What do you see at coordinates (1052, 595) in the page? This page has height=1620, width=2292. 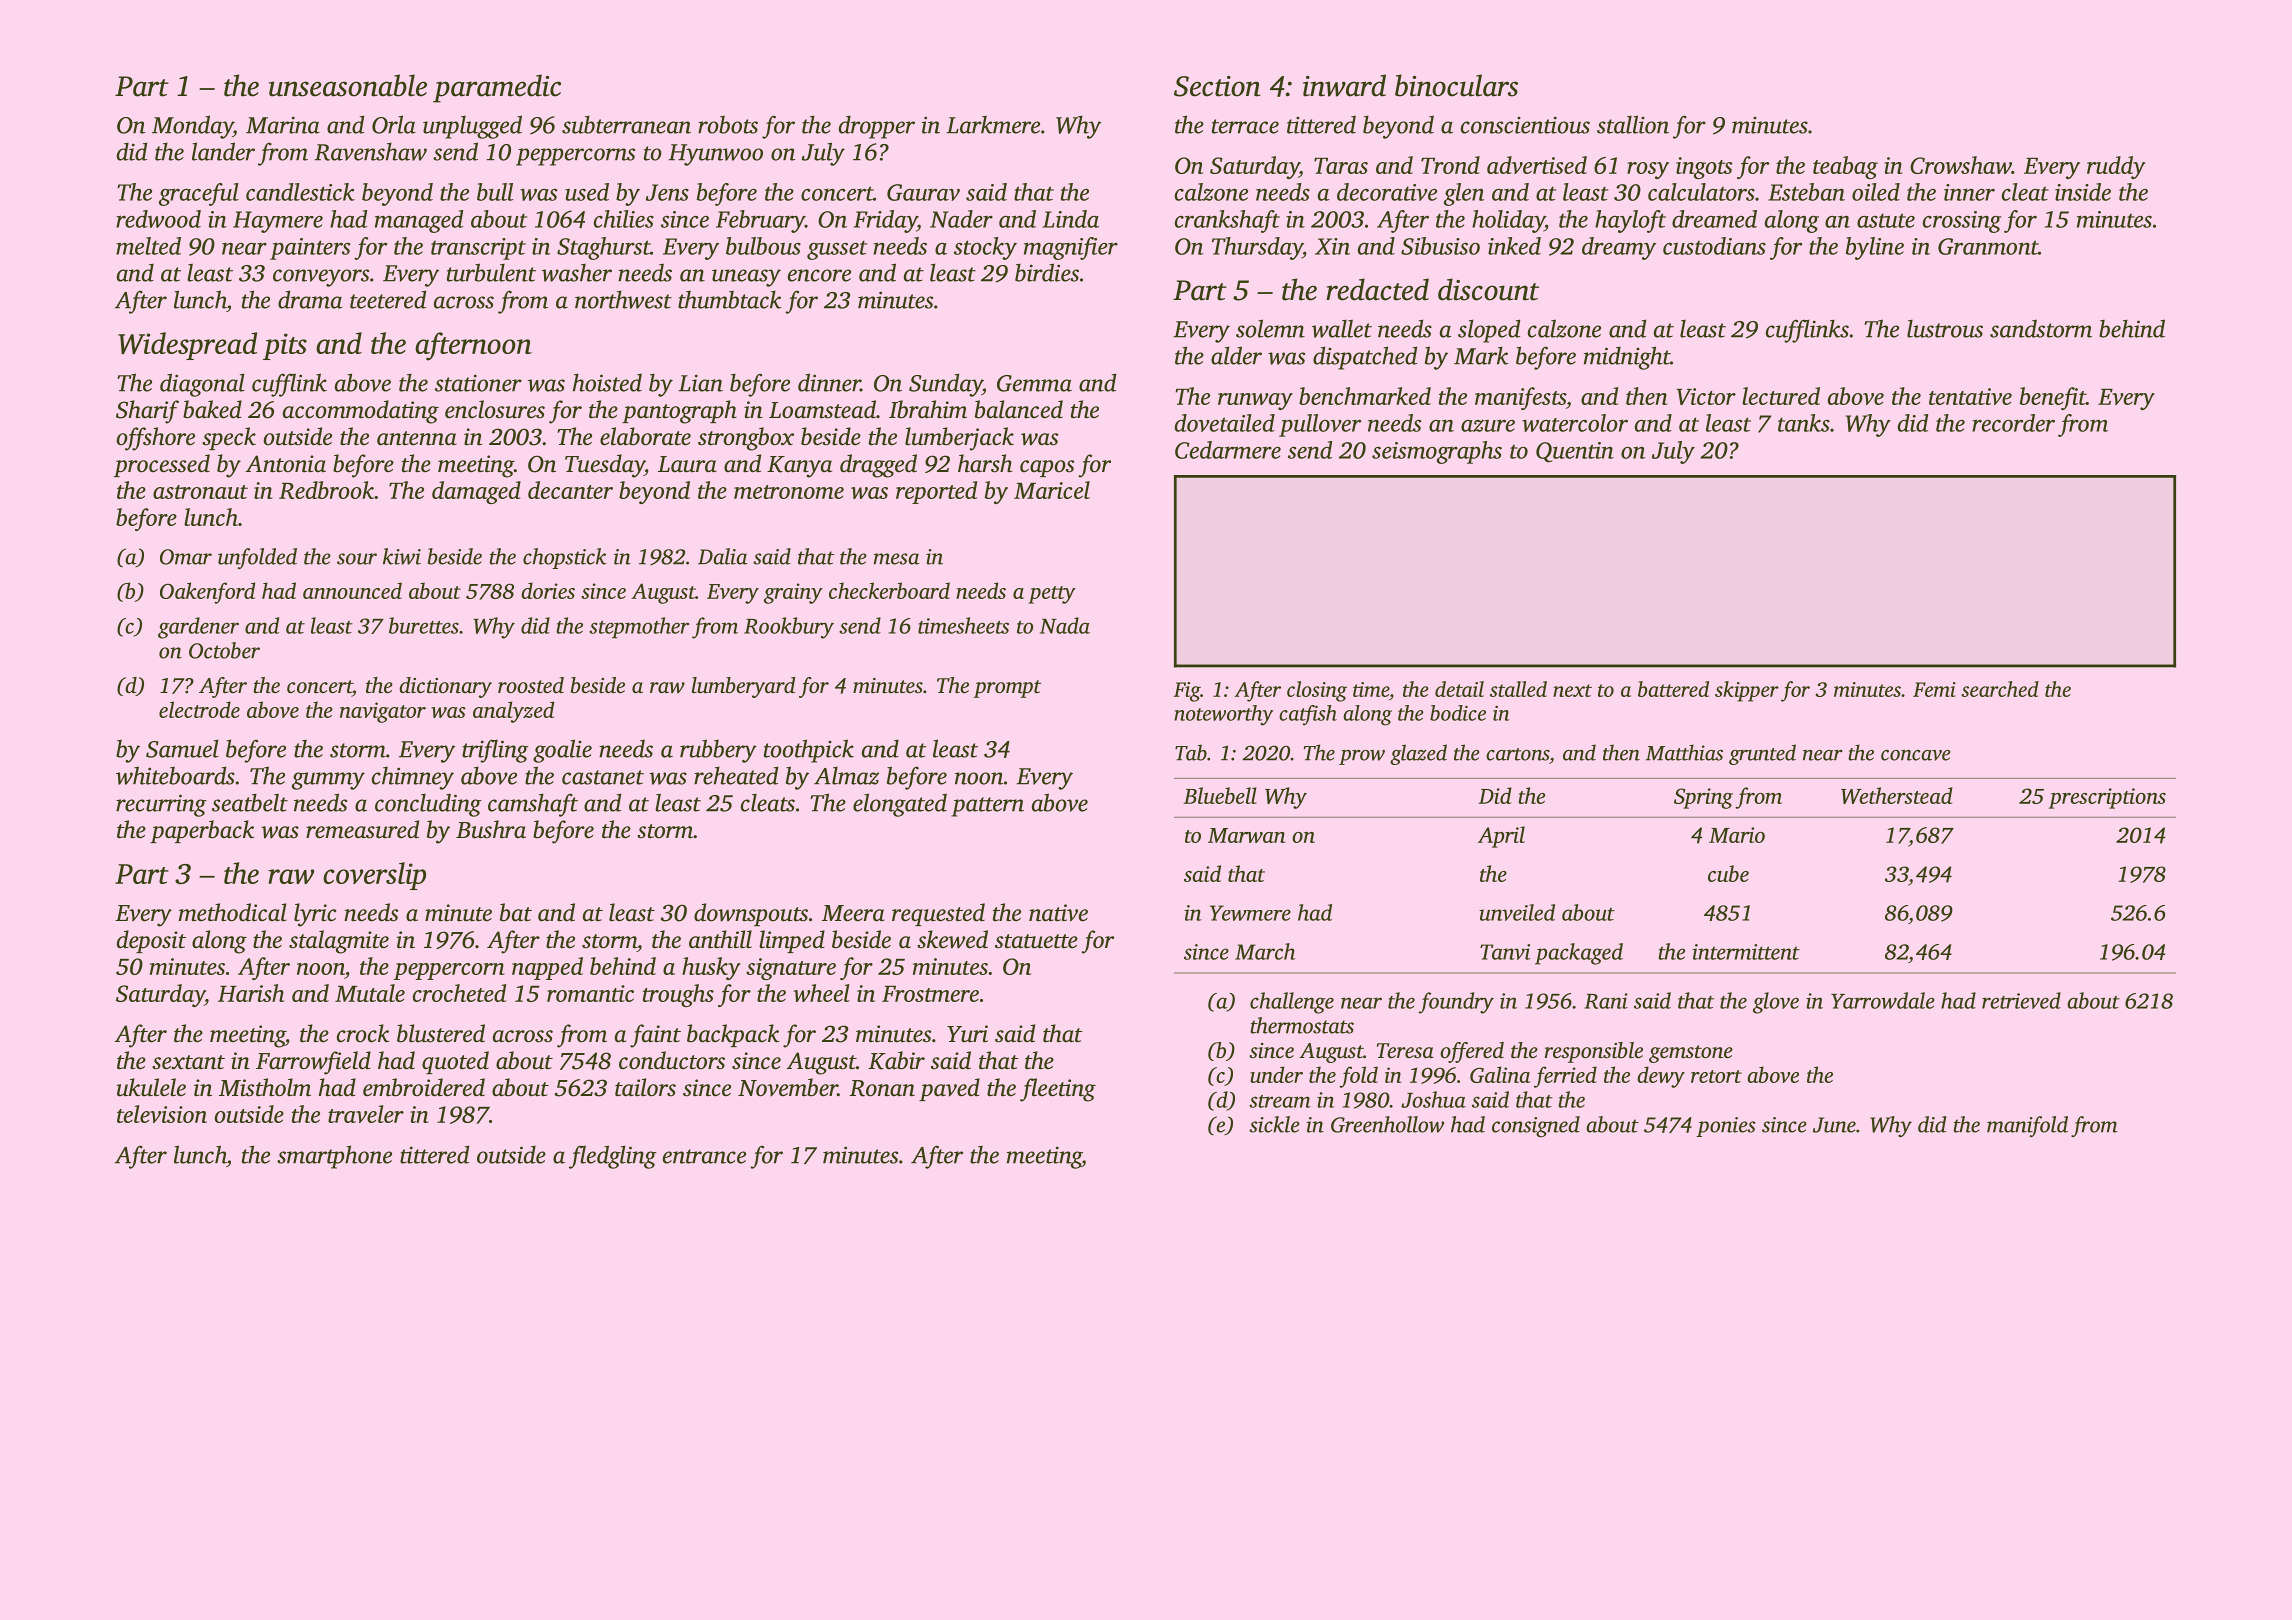 I see `petty` at bounding box center [1052, 595].
